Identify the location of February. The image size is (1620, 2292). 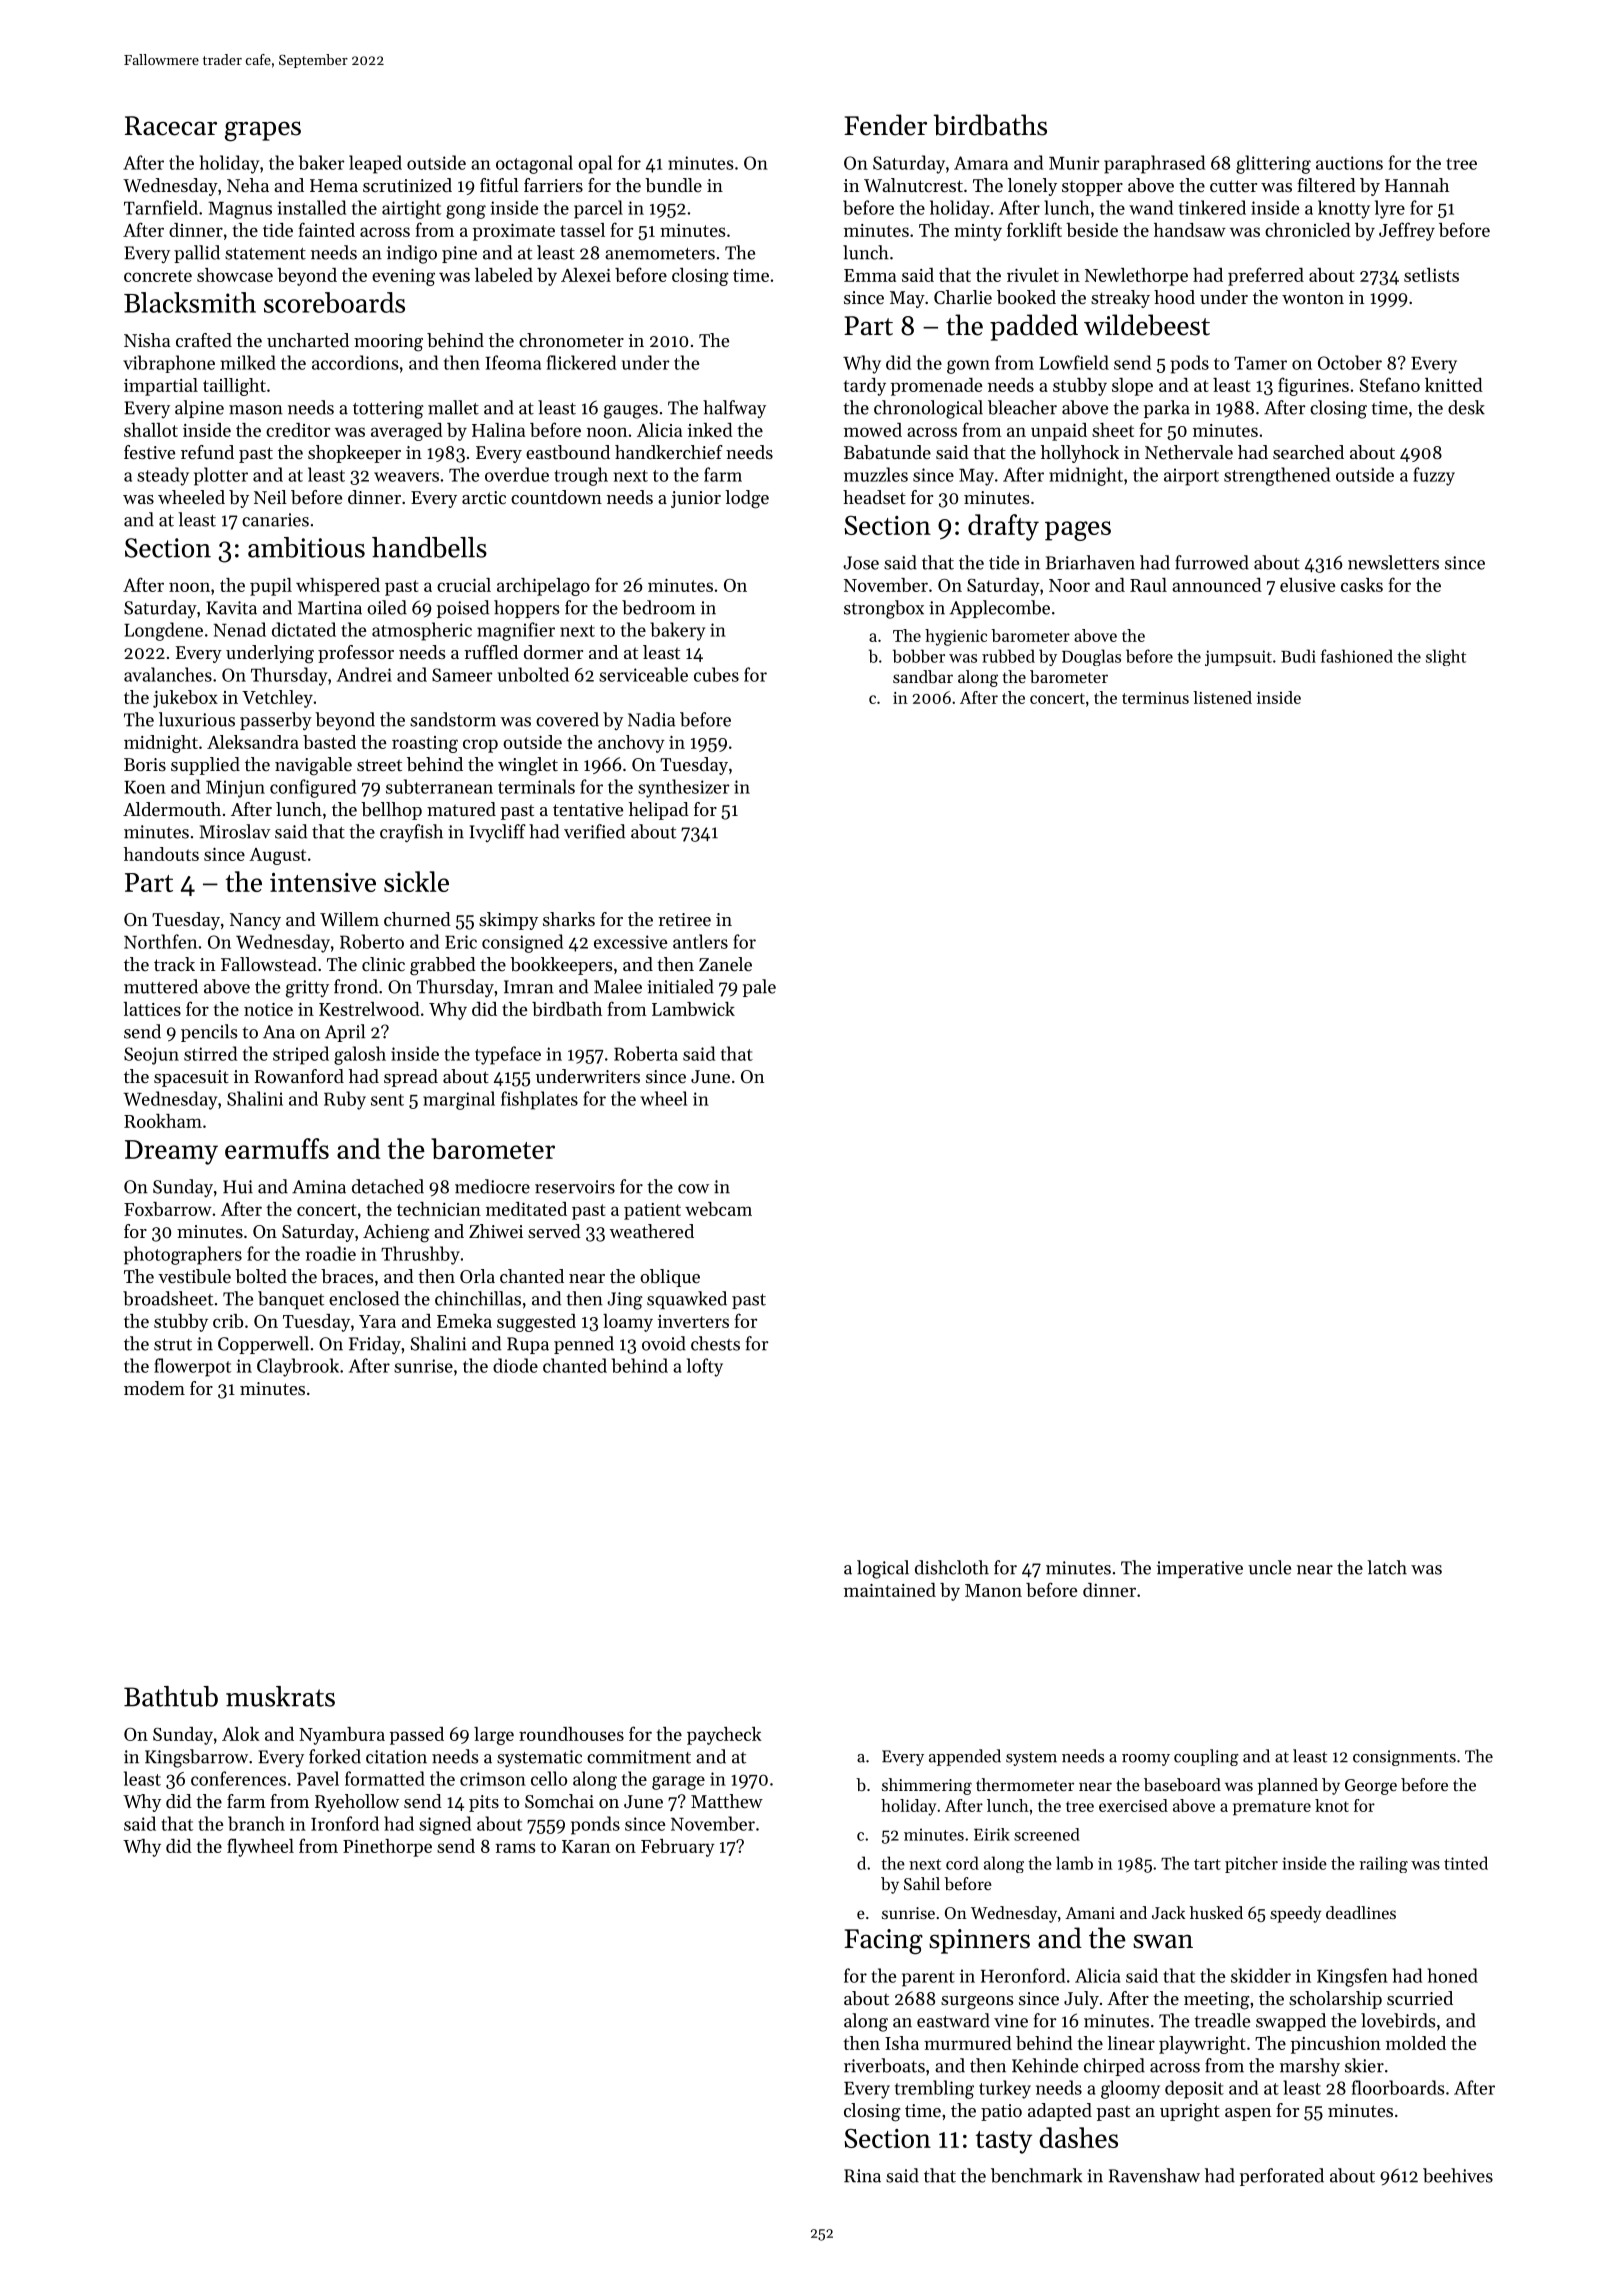
(678, 1848).
